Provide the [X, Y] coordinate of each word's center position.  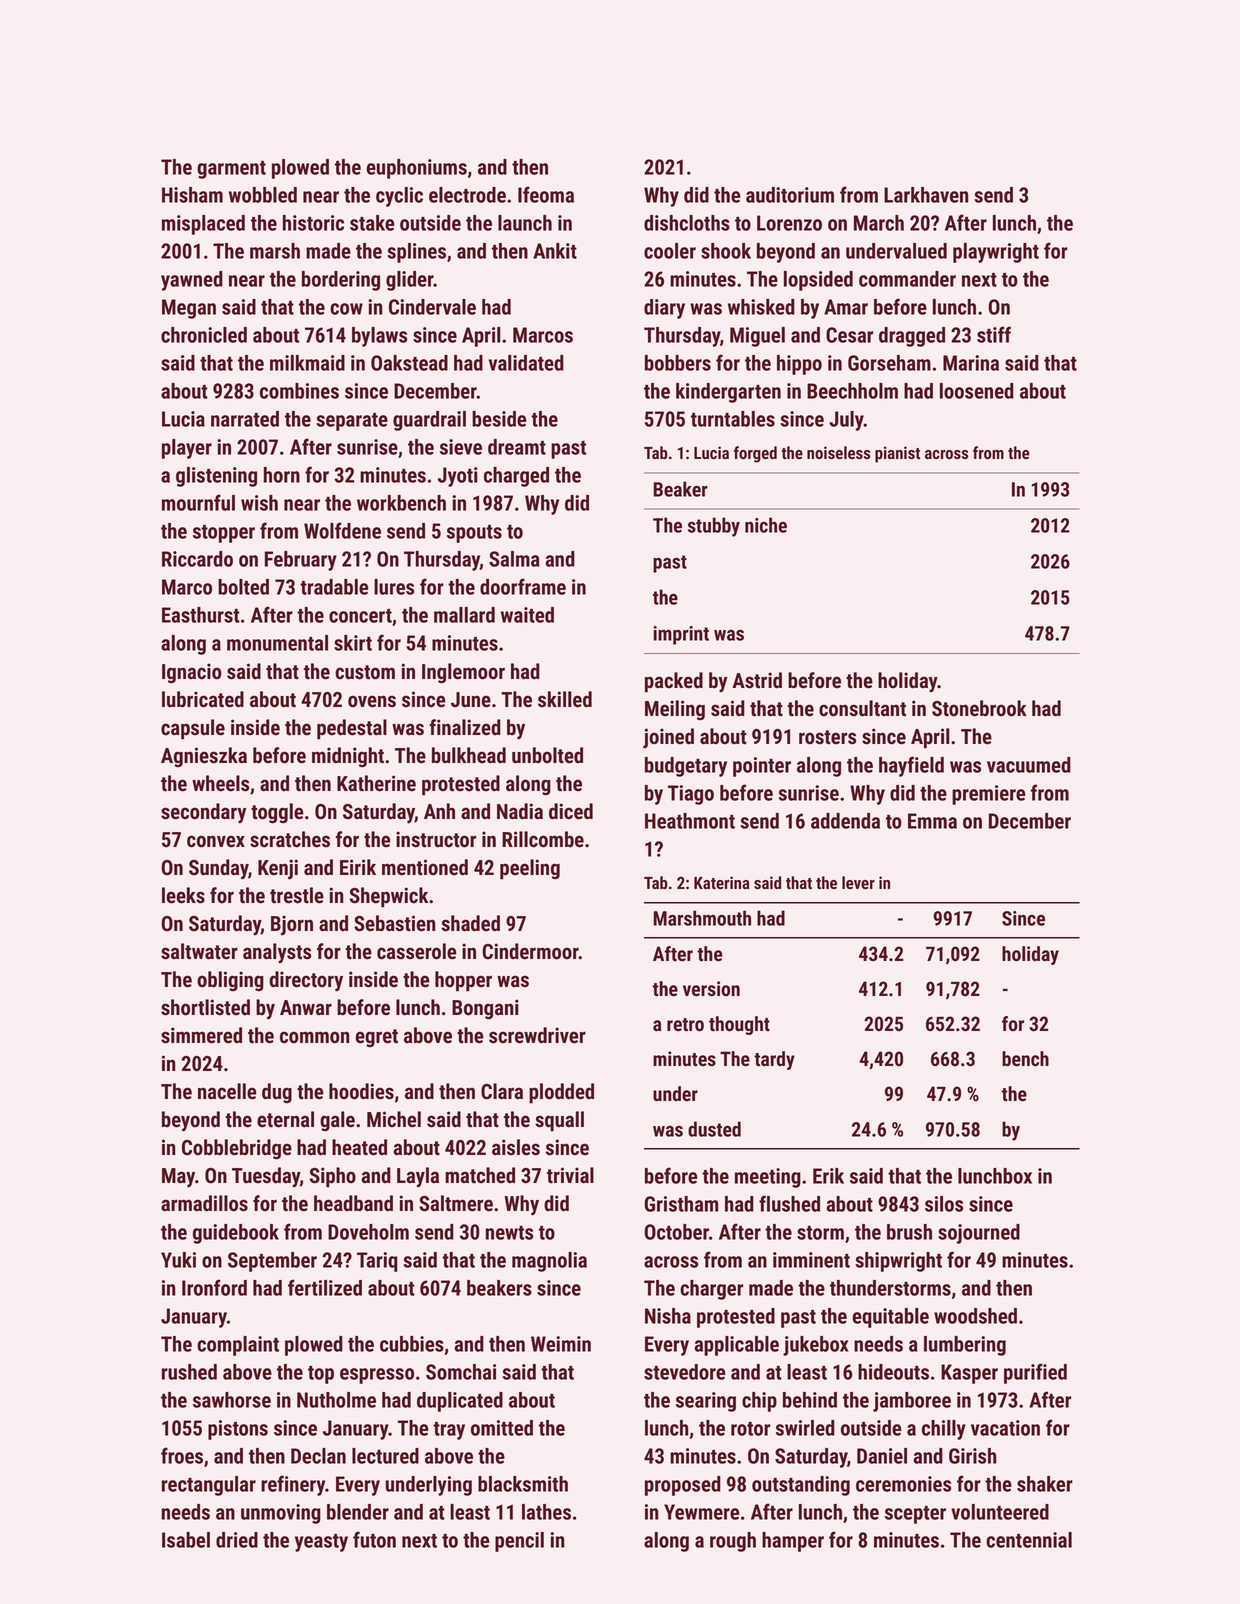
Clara [502, 1091]
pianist [897, 454]
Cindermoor [530, 951]
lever [858, 882]
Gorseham [889, 363]
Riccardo [197, 559]
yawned [192, 281]
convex [216, 841]
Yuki [178, 1260]
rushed [189, 1372]
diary [664, 309]
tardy [774, 1060]
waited [527, 615]
